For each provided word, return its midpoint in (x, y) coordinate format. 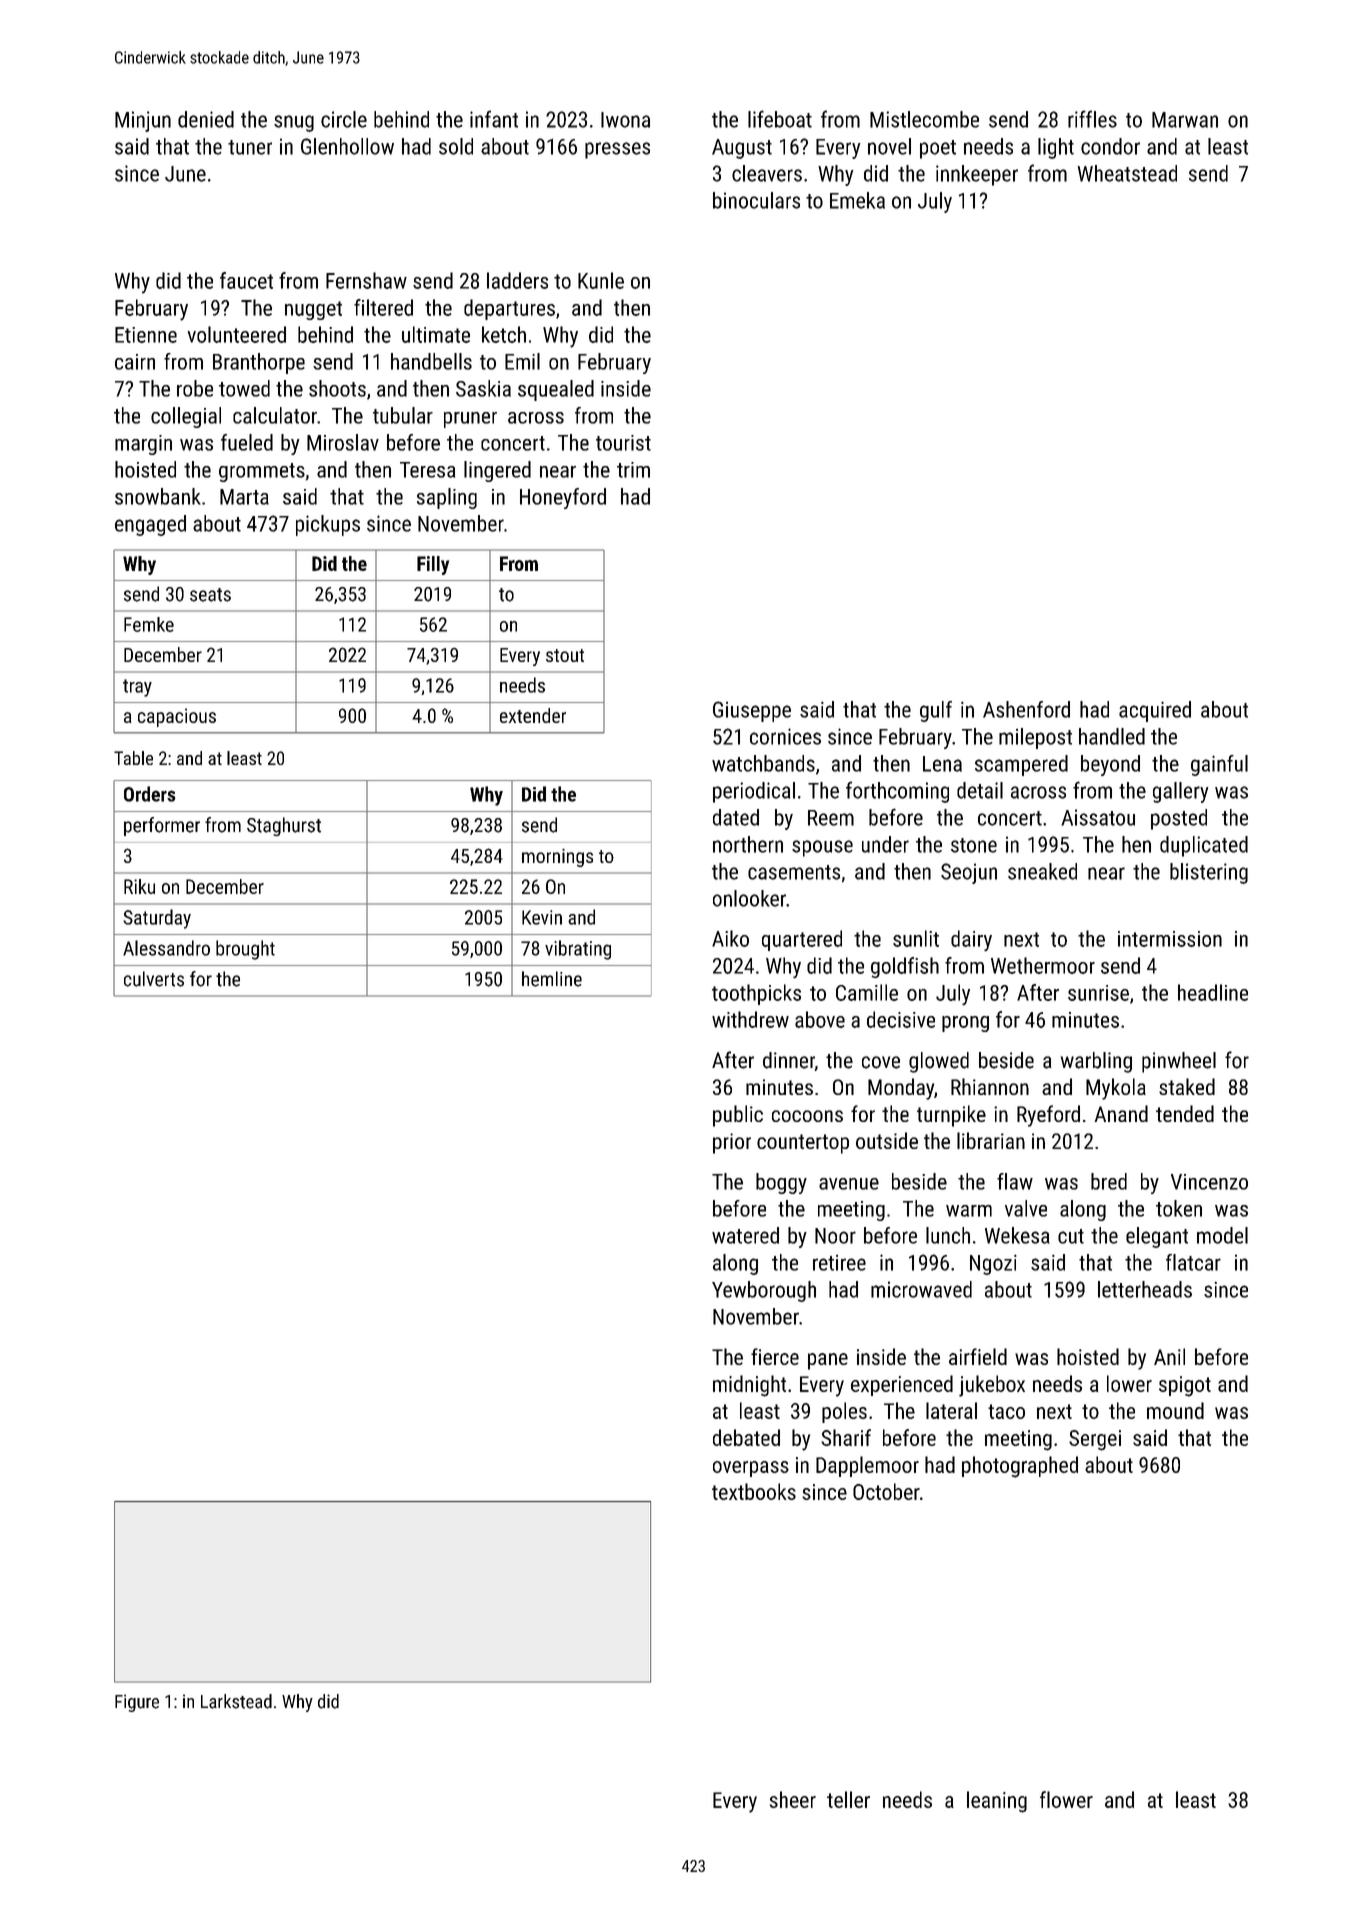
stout (565, 655)
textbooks (754, 1491)
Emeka (857, 200)
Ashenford (1026, 709)
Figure (137, 1703)
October (886, 1491)
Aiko (730, 938)
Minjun (143, 121)
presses (617, 150)
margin (143, 445)
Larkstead (236, 1701)
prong (965, 1024)
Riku (139, 886)
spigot (1185, 1386)
